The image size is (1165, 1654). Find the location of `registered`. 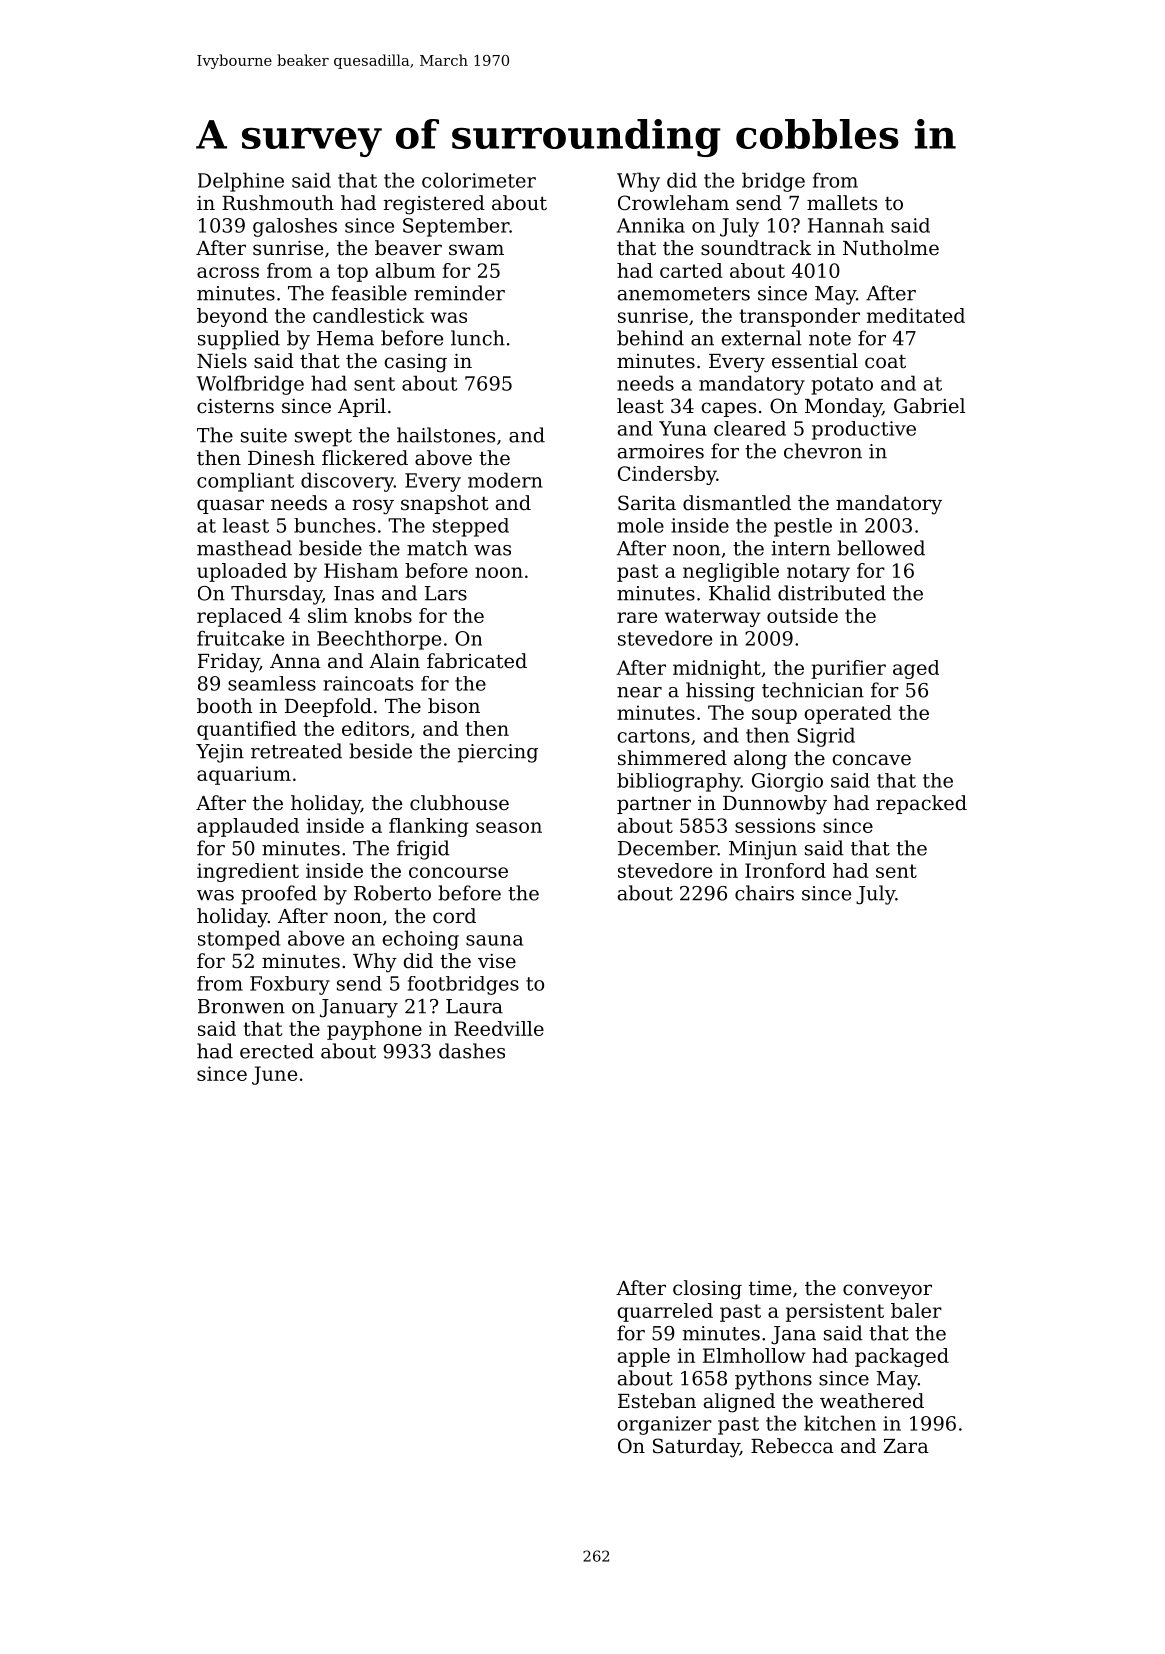

registered is located at coordinates (434, 205).
